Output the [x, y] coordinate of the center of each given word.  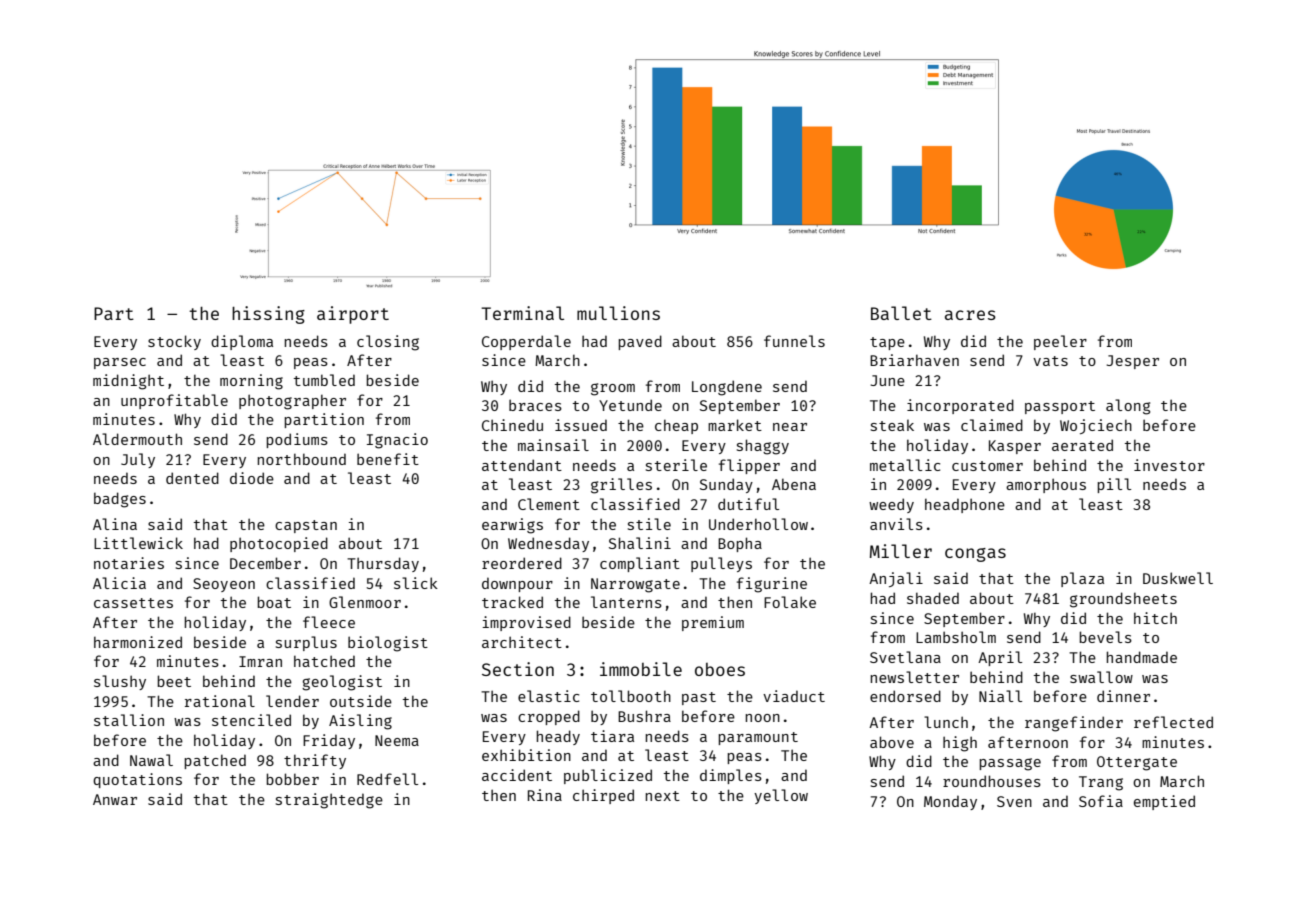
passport [1060, 407]
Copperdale [526, 342]
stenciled [251, 720]
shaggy [763, 447]
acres [970, 315]
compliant [640, 564]
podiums [297, 440]
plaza [1082, 579]
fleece [329, 622]
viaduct [794, 696]
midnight [128, 382]
